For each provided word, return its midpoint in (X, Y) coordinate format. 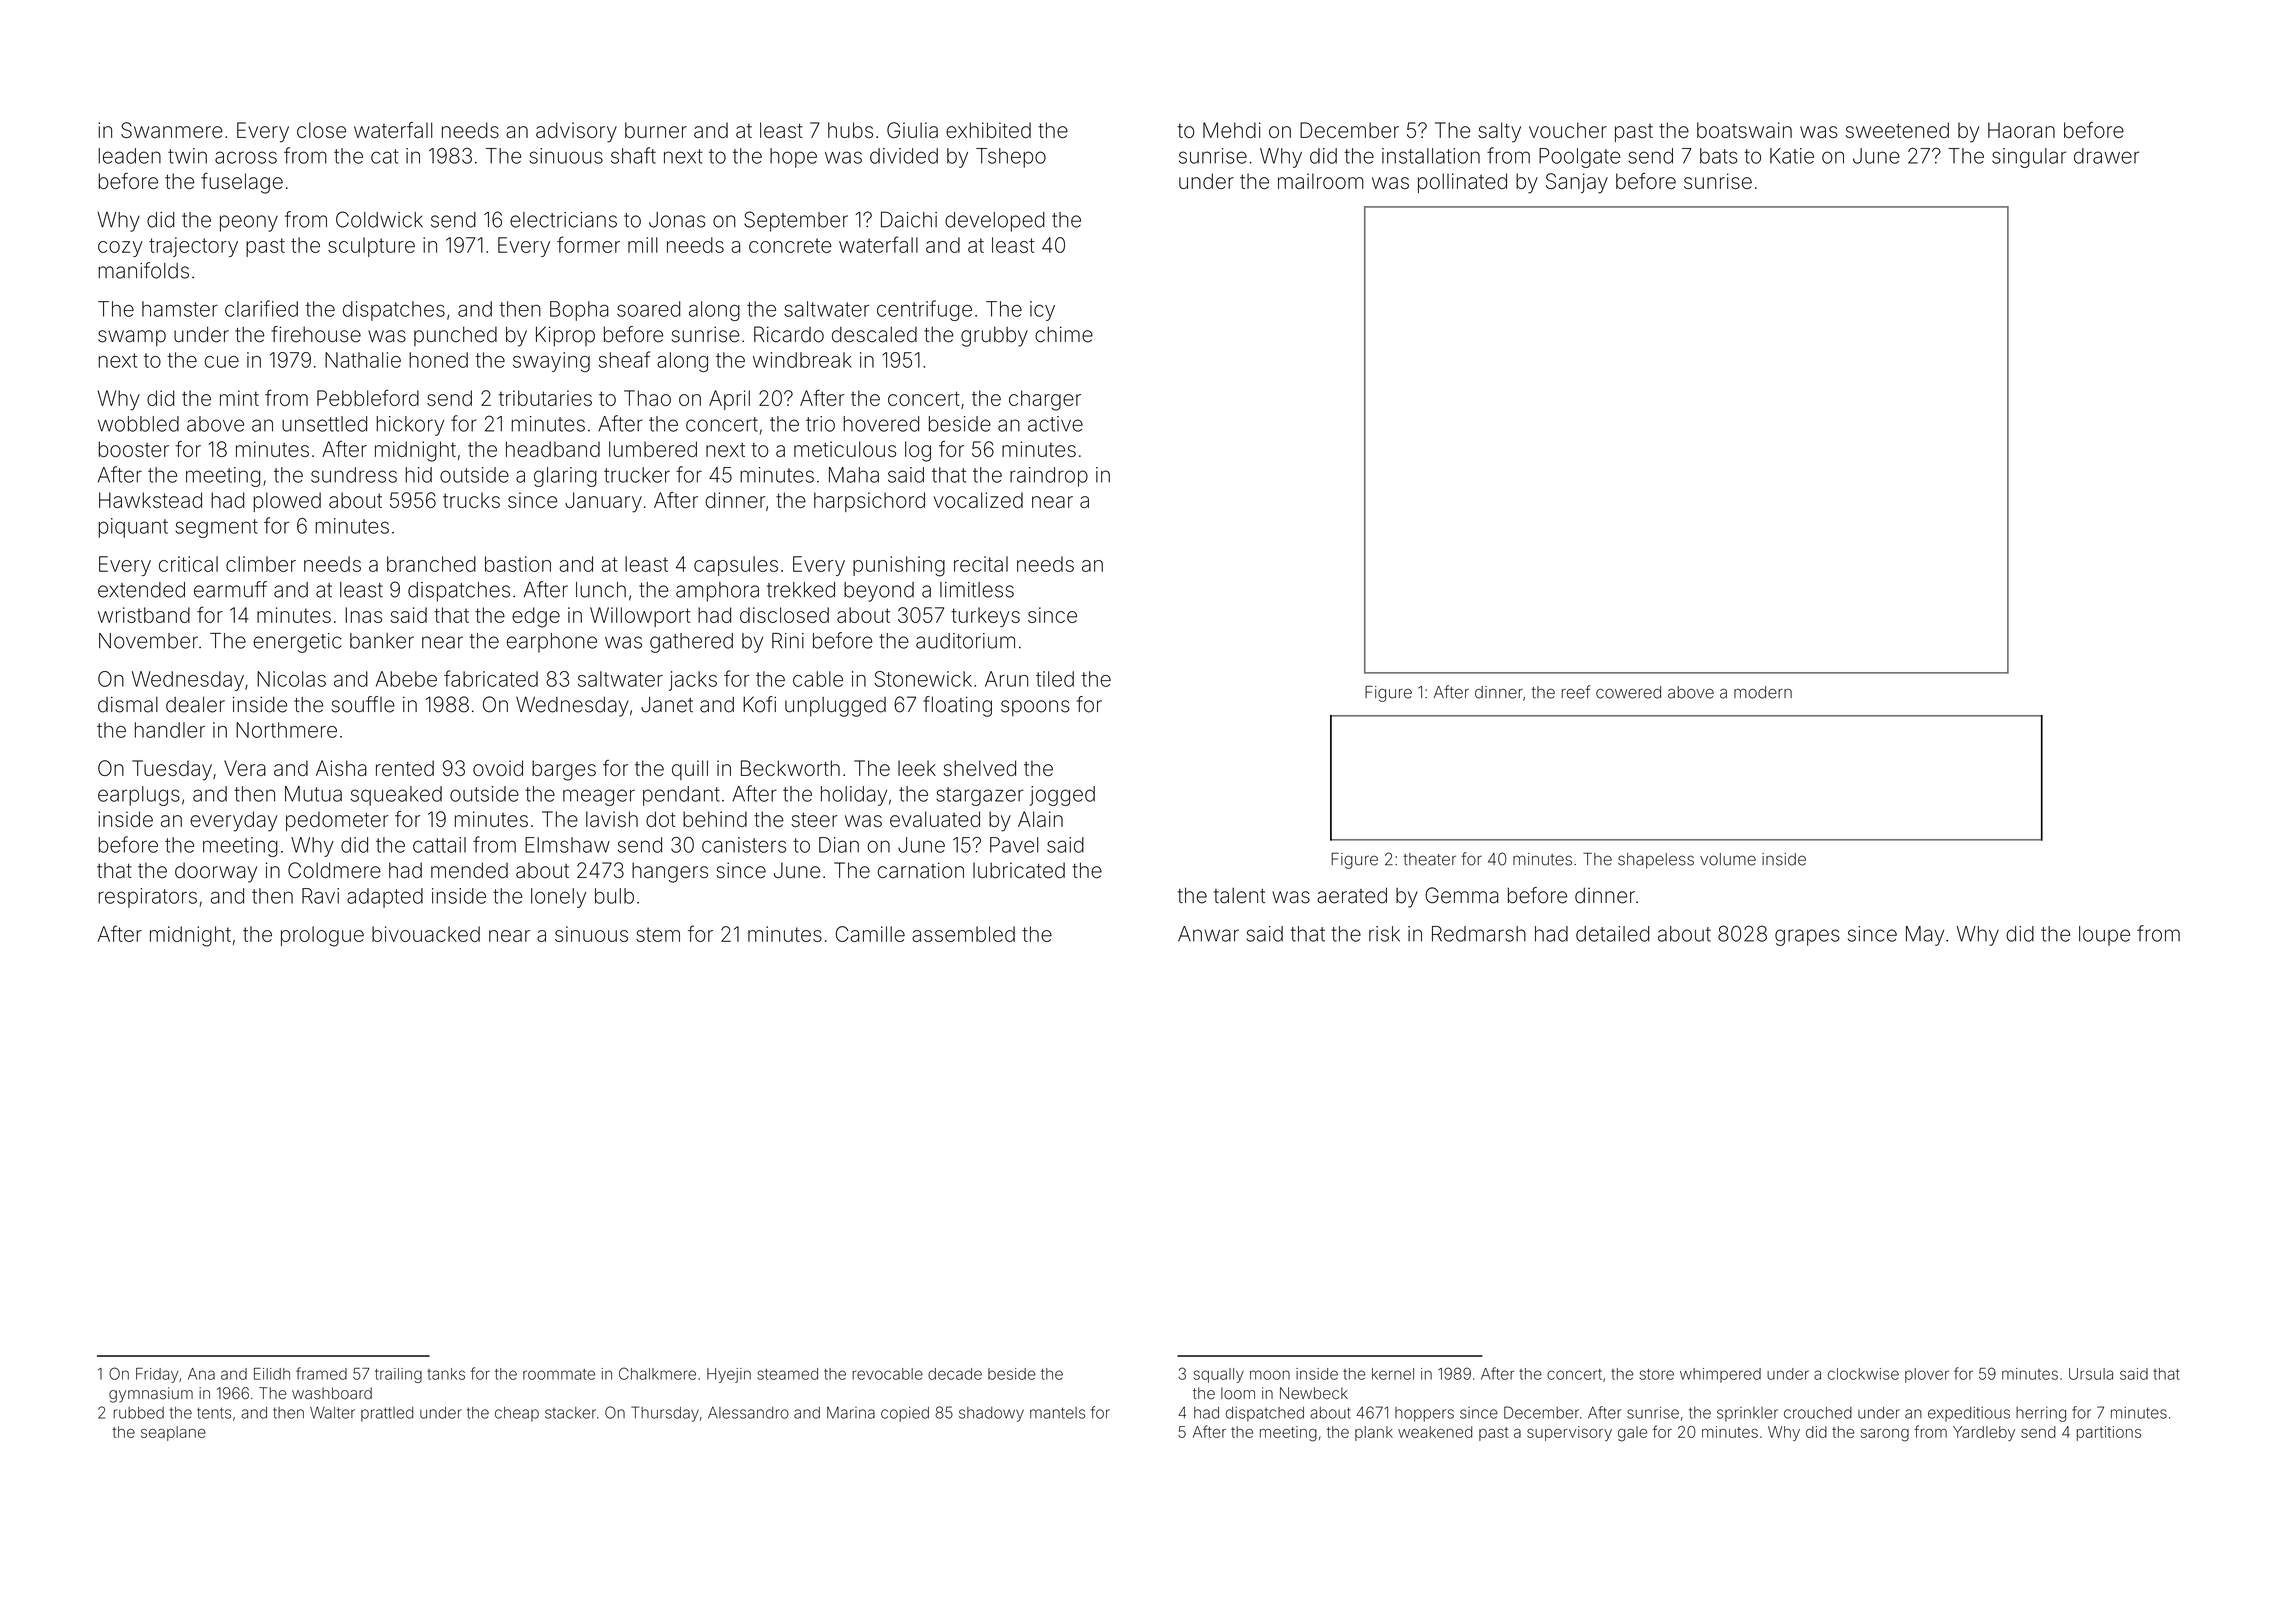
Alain (1040, 819)
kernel (1393, 1374)
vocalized (978, 500)
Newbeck (1314, 1393)
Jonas (677, 220)
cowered (1628, 692)
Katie (1792, 156)
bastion (518, 564)
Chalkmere (657, 1373)
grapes (1807, 937)
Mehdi (1232, 130)
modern (1763, 692)
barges (564, 770)
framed (321, 1373)
